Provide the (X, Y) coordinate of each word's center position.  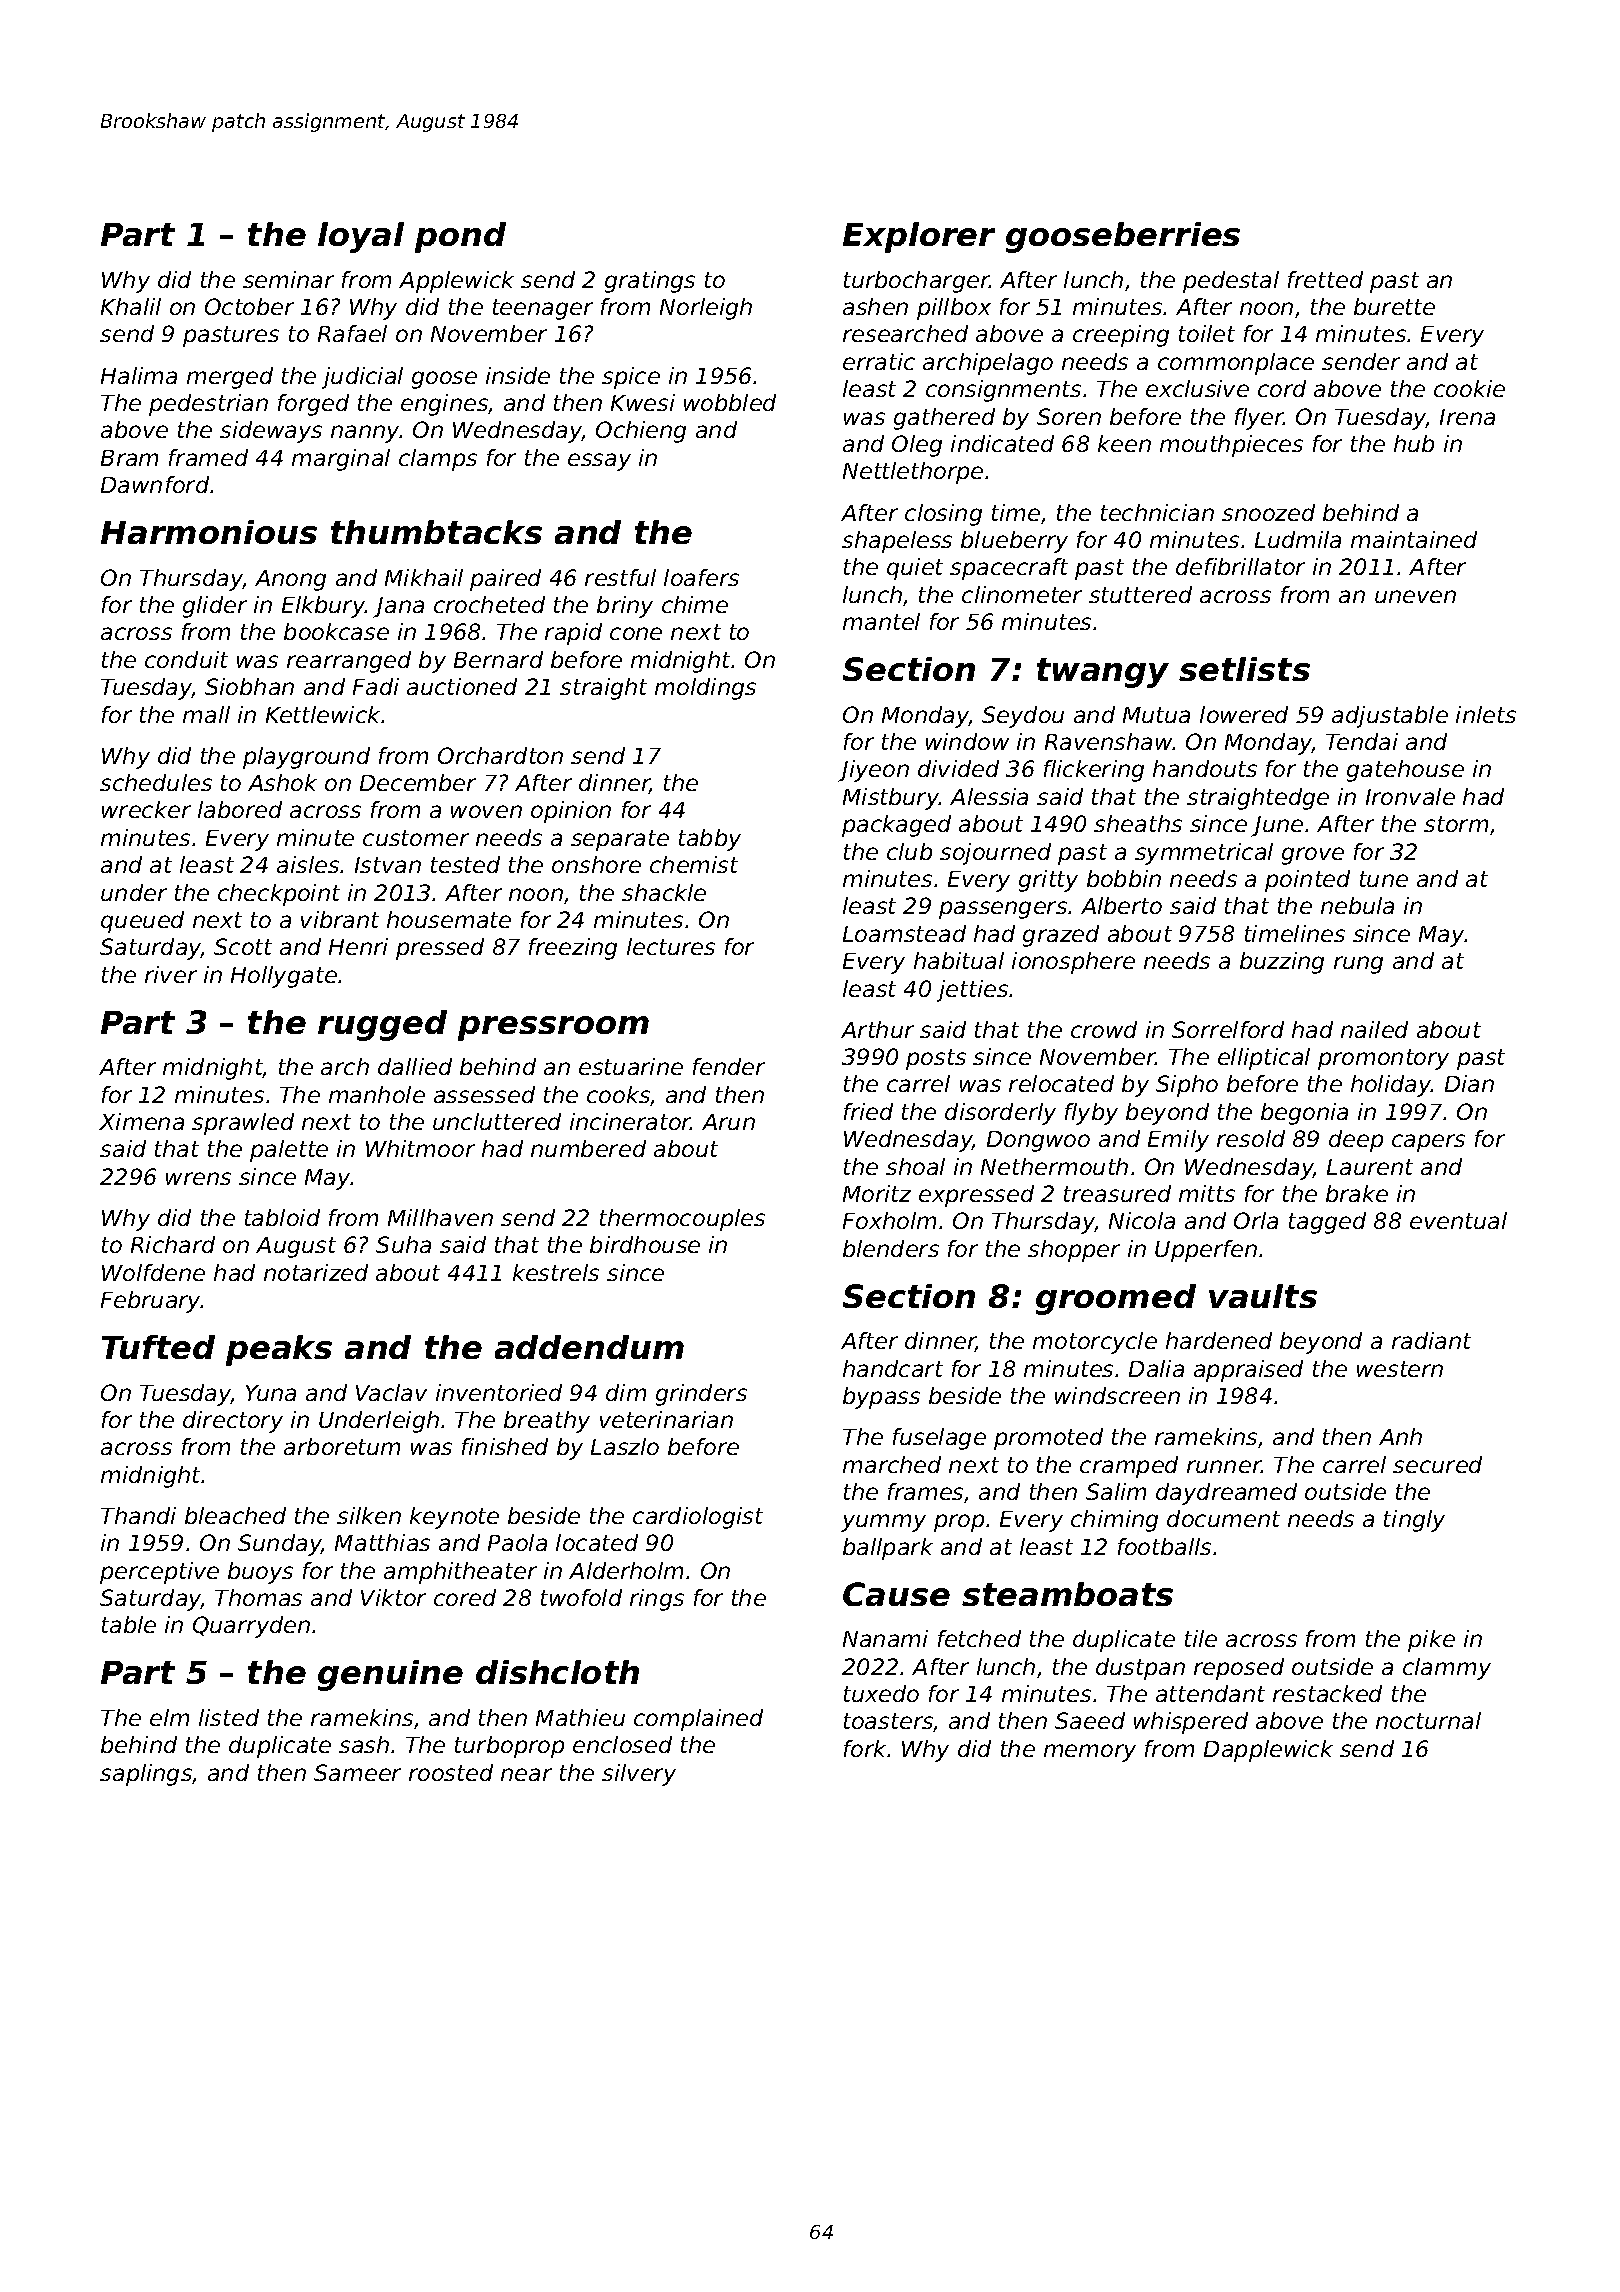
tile (1201, 1638)
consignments (1003, 391)
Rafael (352, 333)
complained (698, 1720)
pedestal (1231, 282)
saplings (146, 1775)
